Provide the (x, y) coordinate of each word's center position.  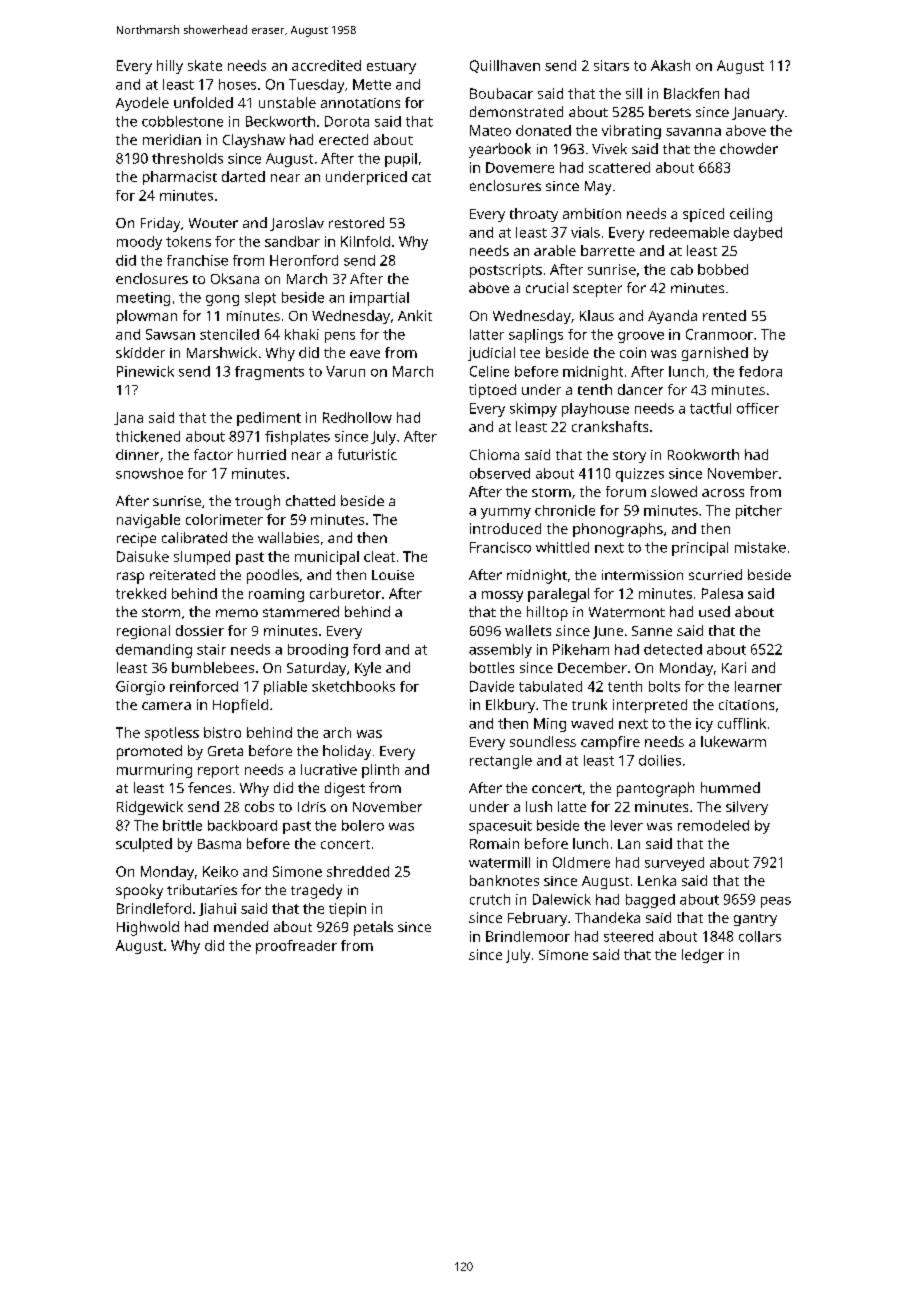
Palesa (722, 593)
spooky (139, 891)
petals (373, 928)
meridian (172, 139)
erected (343, 139)
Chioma (494, 454)
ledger (703, 956)
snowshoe (149, 473)
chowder (749, 148)
